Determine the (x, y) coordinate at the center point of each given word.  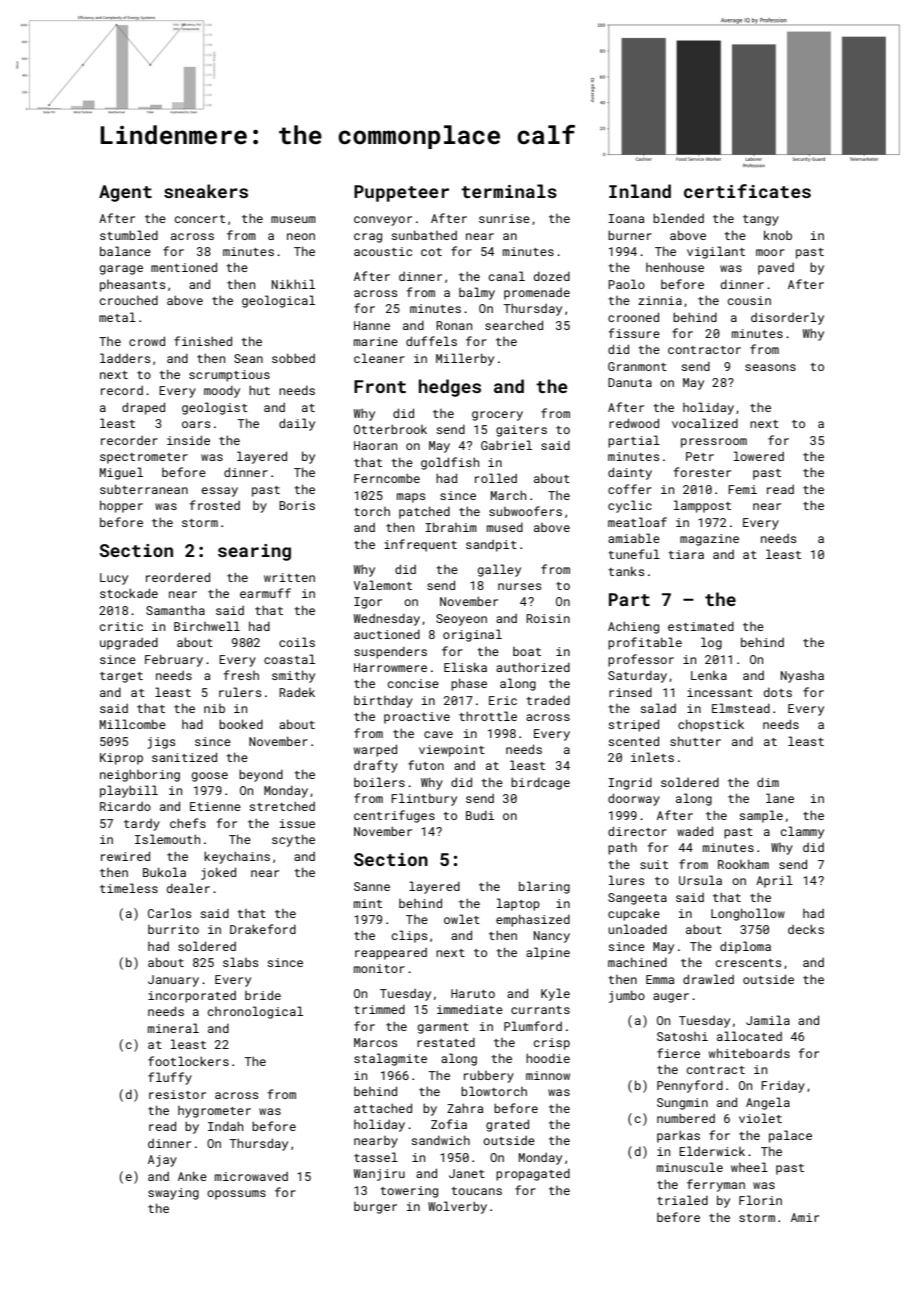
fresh (241, 675)
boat (527, 651)
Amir (805, 1217)
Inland (640, 191)
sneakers (206, 191)
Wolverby (457, 1207)
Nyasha (802, 676)
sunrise (504, 218)
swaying (173, 1194)
